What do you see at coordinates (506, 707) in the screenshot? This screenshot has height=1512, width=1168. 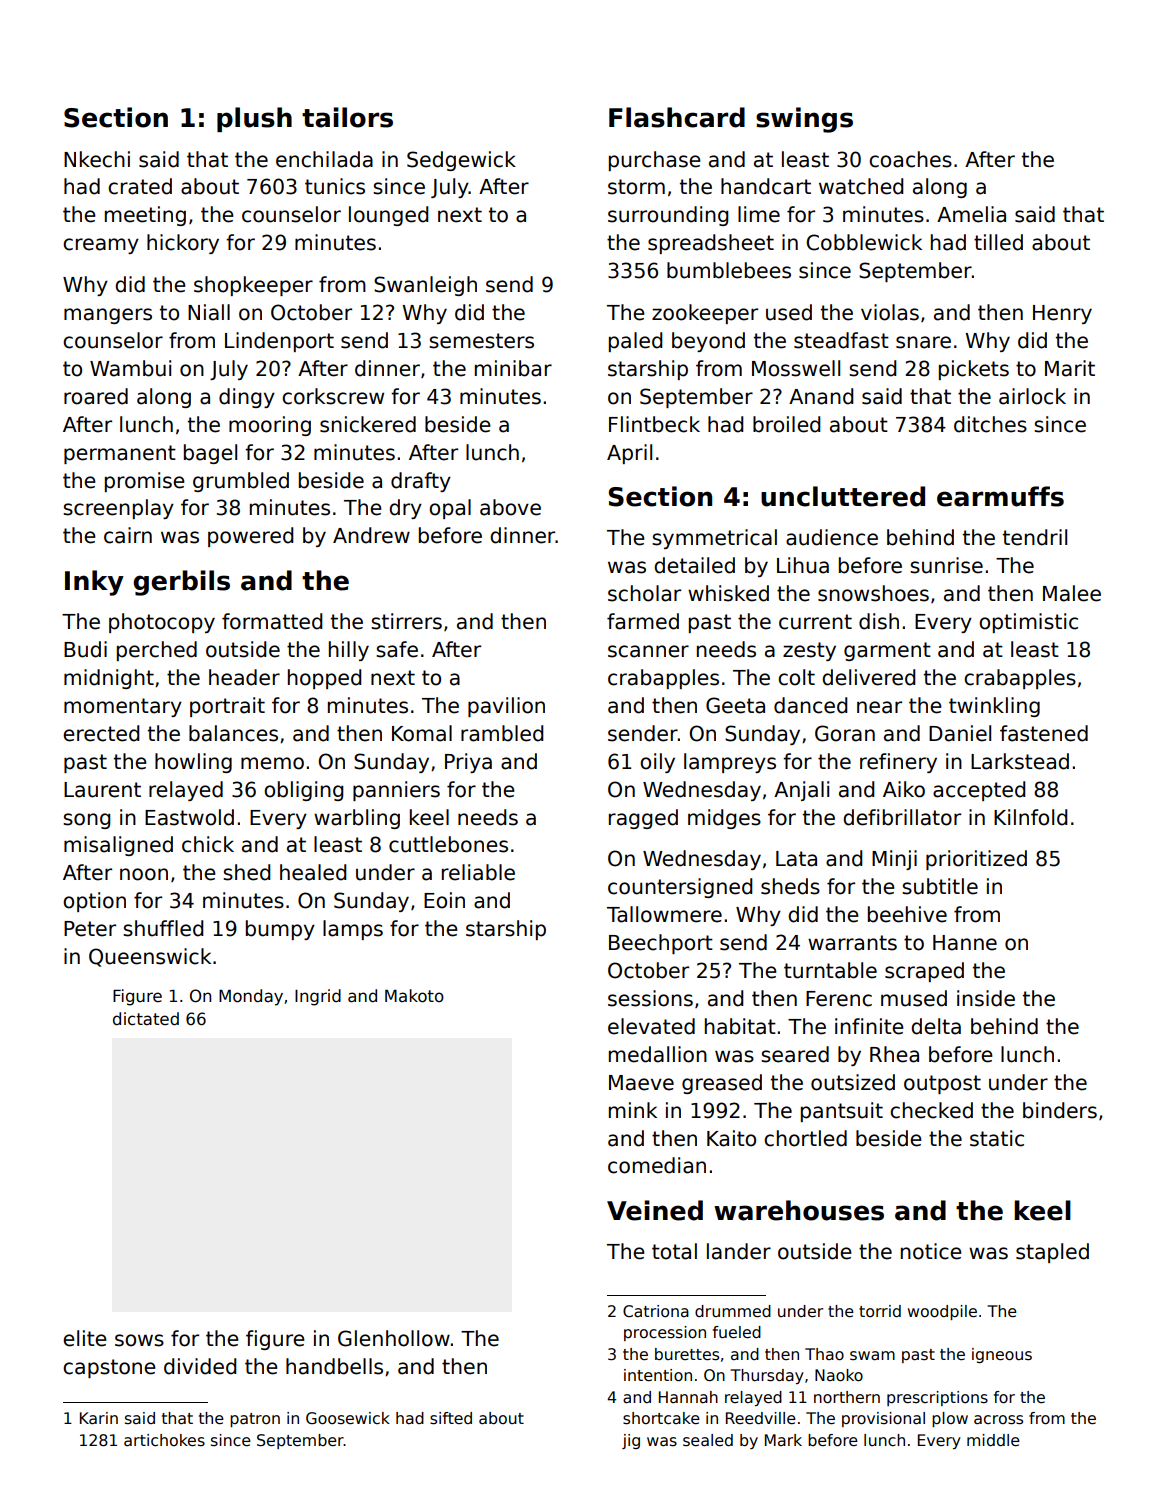 I see `pavilion` at bounding box center [506, 707].
